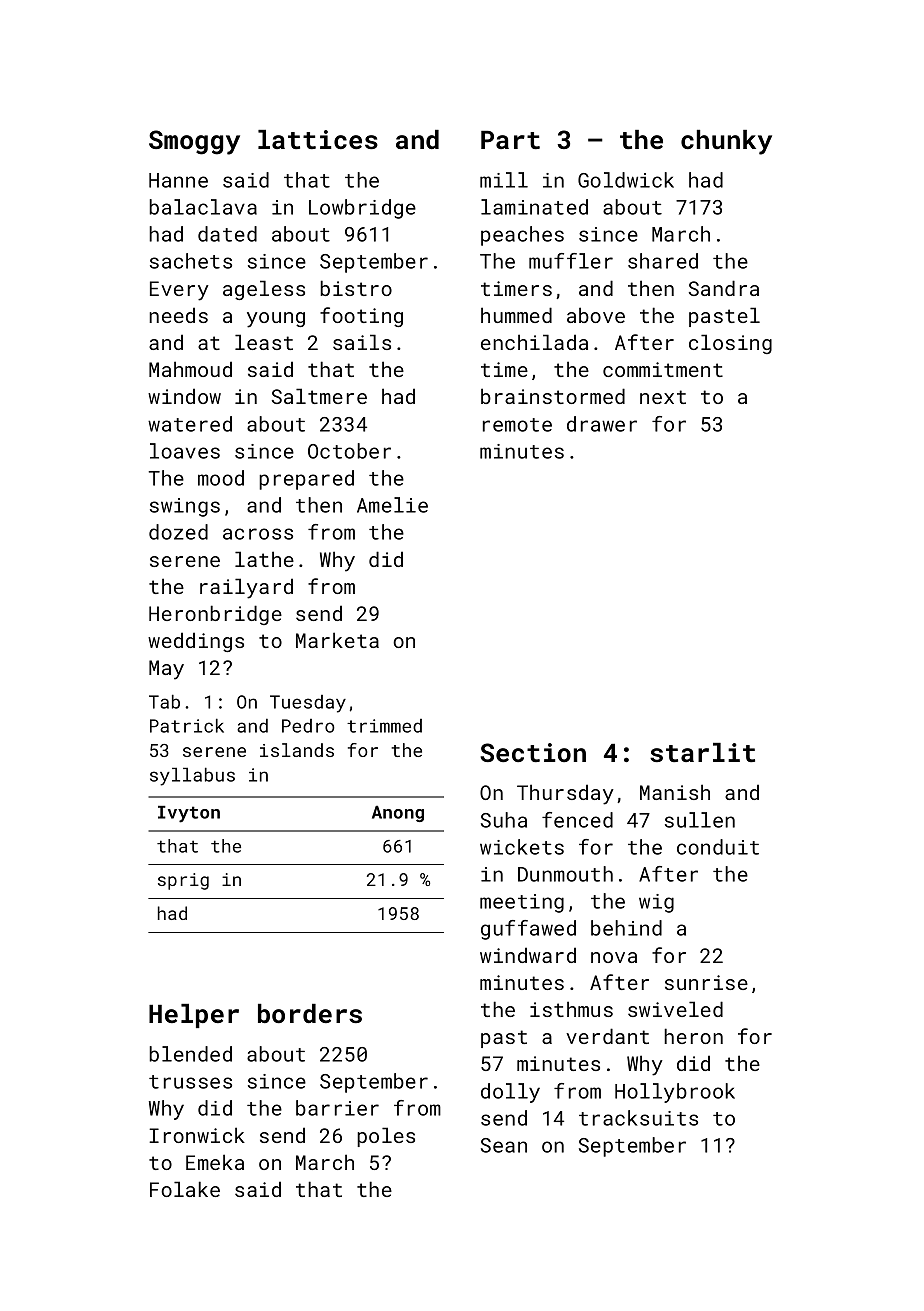 The image size is (924, 1311). What do you see at coordinates (533, 752) in the document?
I see `Section` at bounding box center [533, 752].
